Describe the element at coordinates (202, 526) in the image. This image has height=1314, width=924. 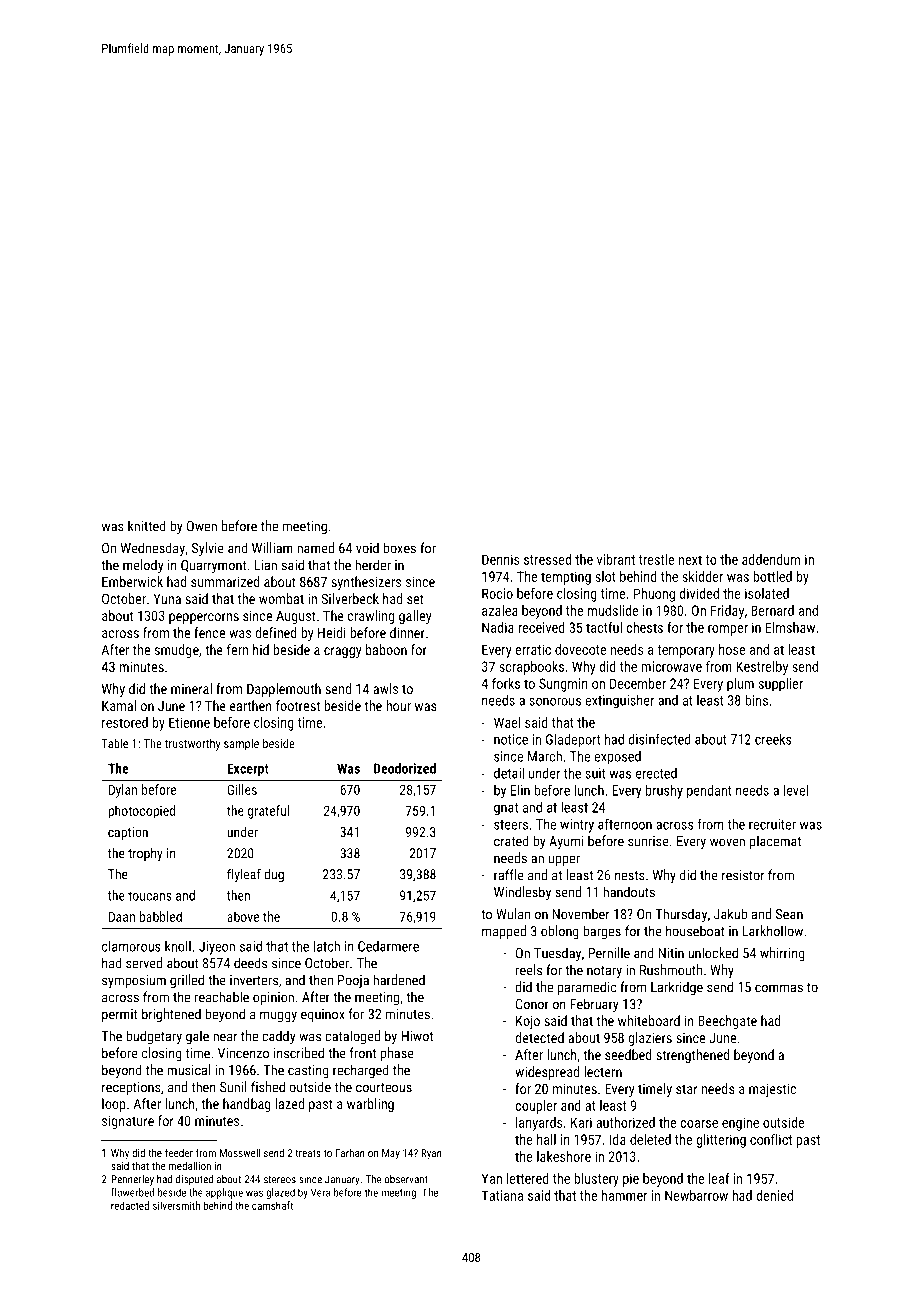
I see `Owen` at that location.
